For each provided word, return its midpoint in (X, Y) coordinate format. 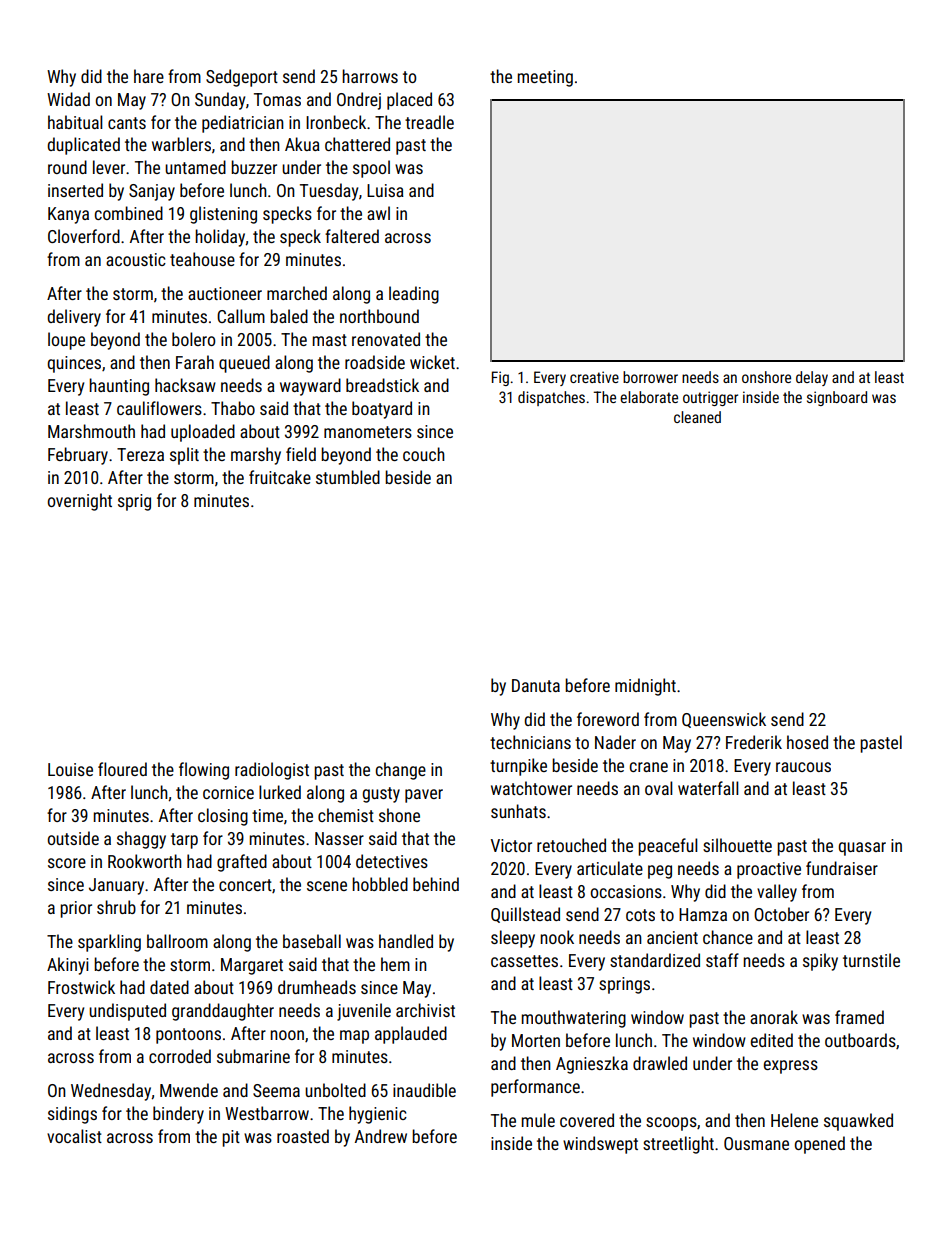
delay (812, 378)
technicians (530, 742)
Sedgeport (242, 78)
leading (414, 295)
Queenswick (724, 720)
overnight (80, 502)
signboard (837, 398)
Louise (70, 769)
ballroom (177, 941)
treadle (429, 122)
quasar (862, 849)
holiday (220, 238)
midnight (645, 687)
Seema (276, 1090)
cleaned (697, 417)
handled (406, 941)
